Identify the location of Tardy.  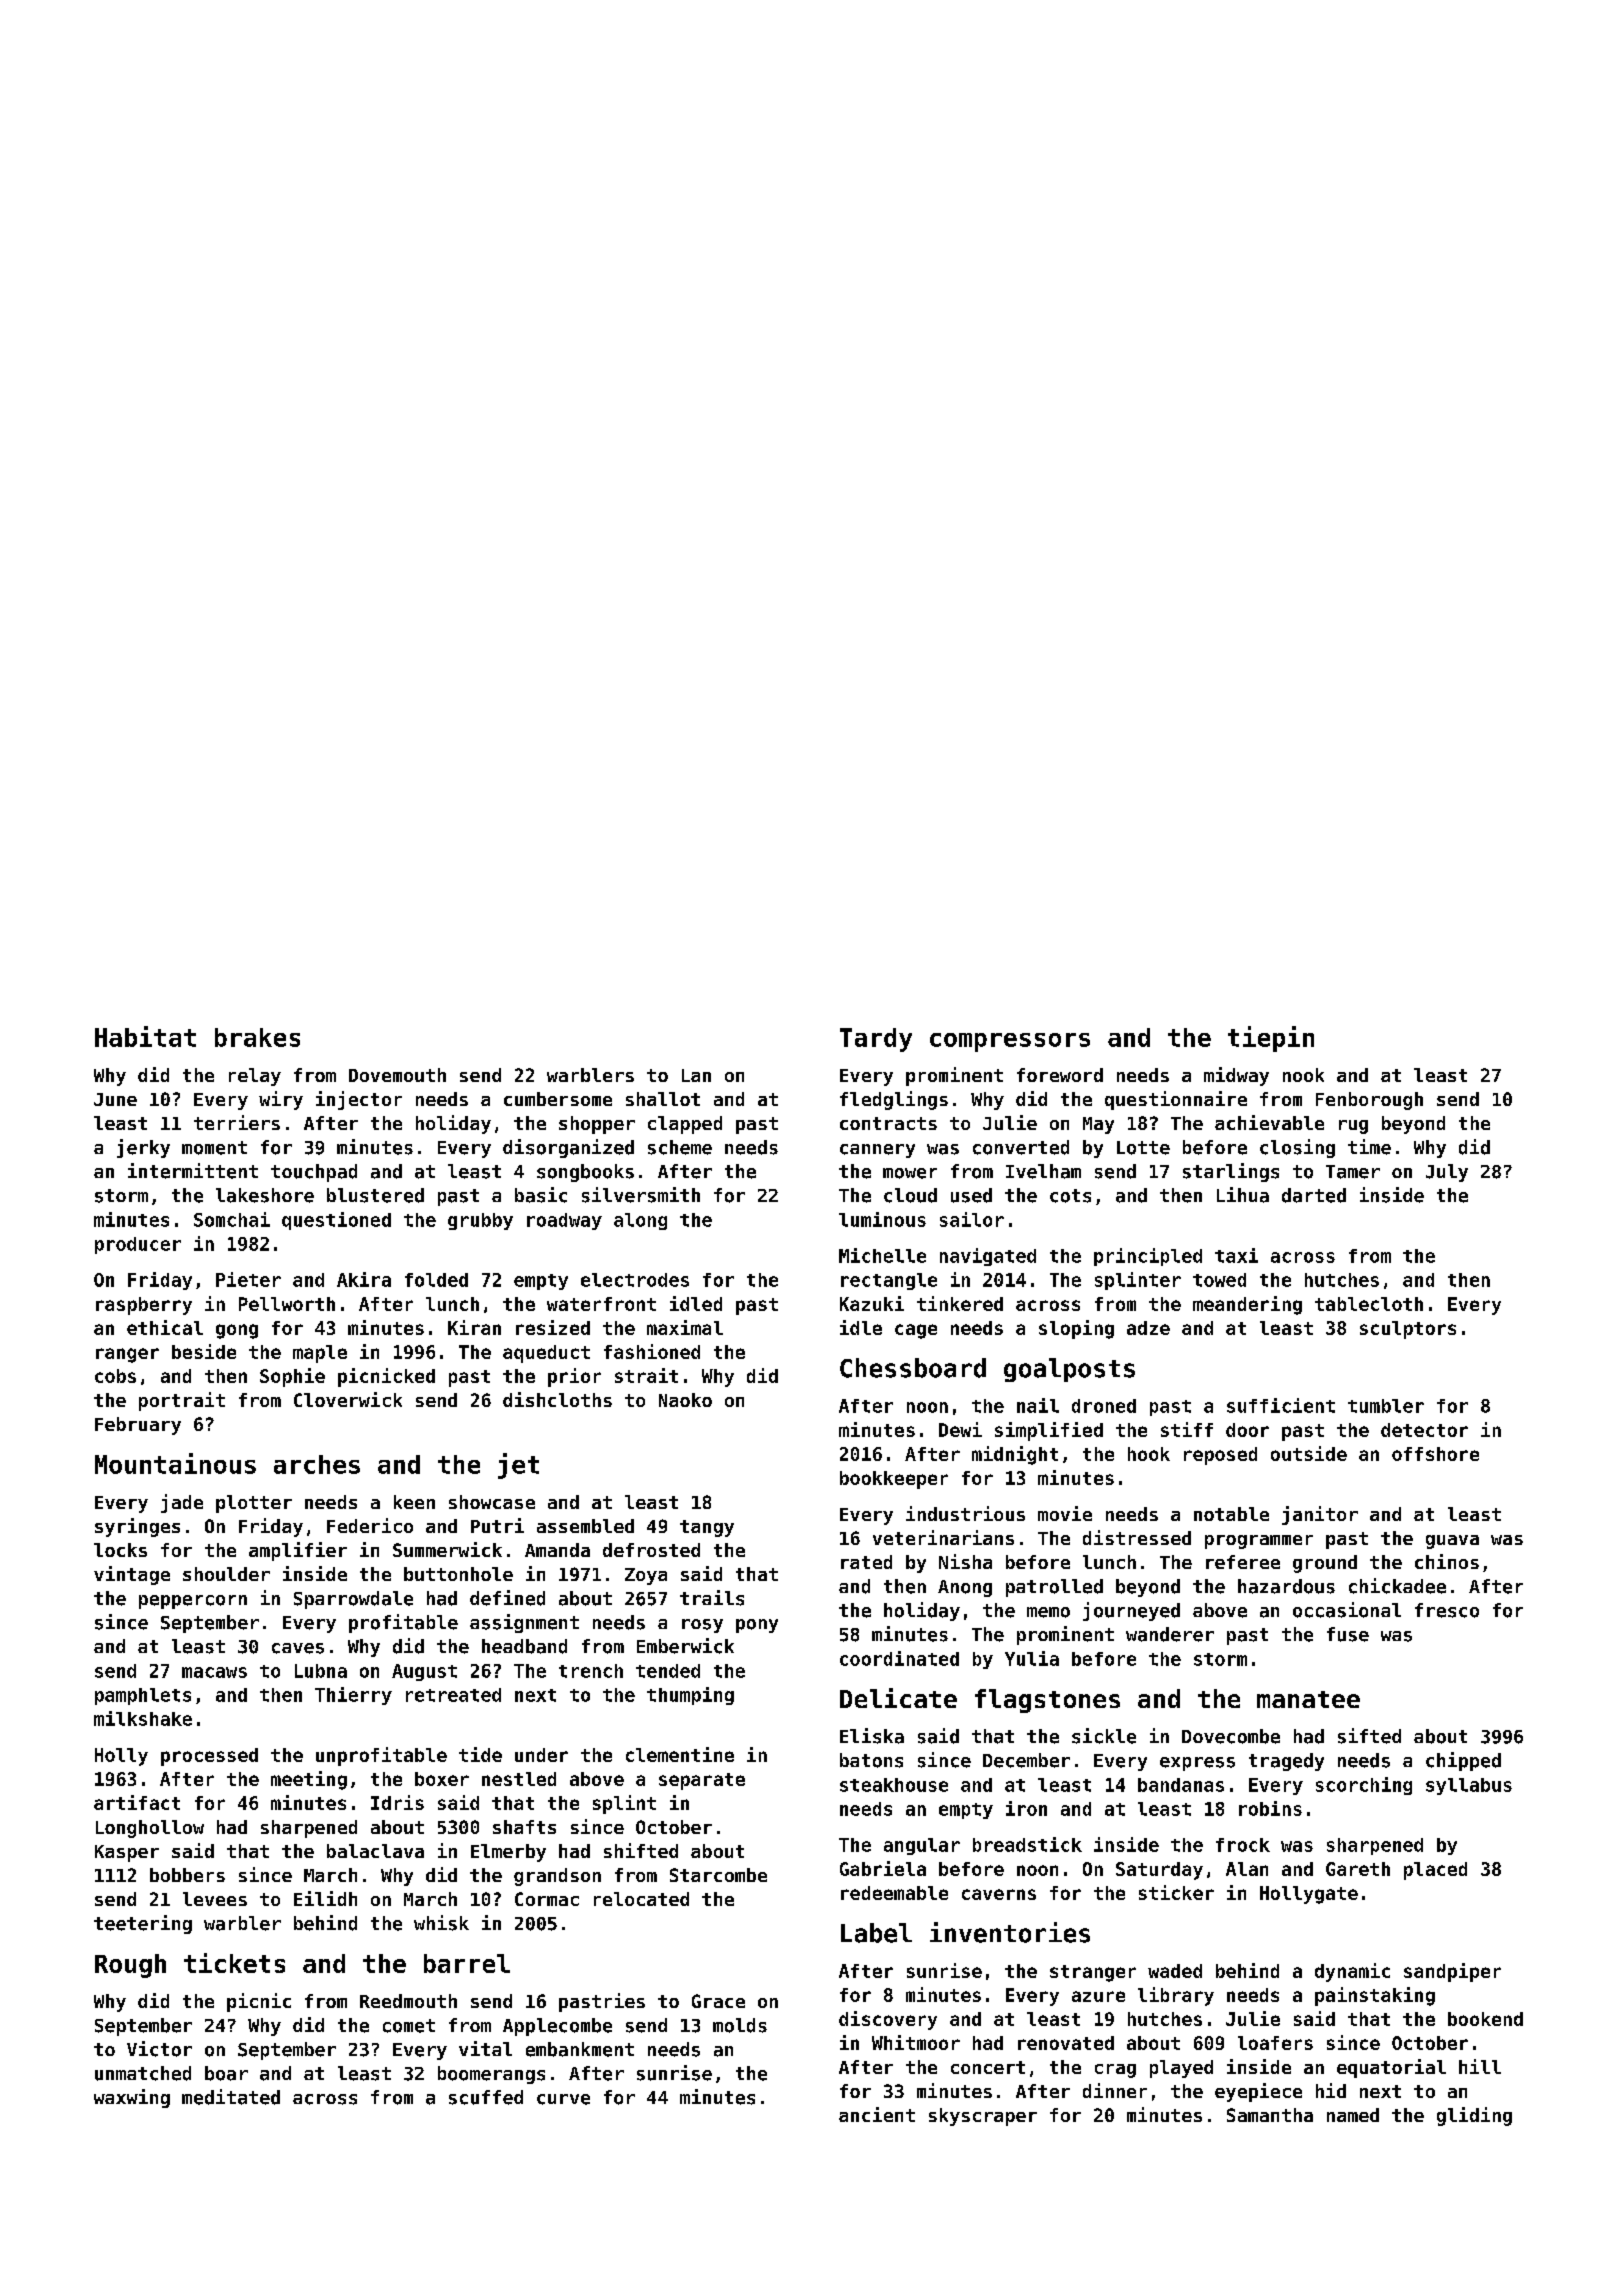
(876, 1040).
